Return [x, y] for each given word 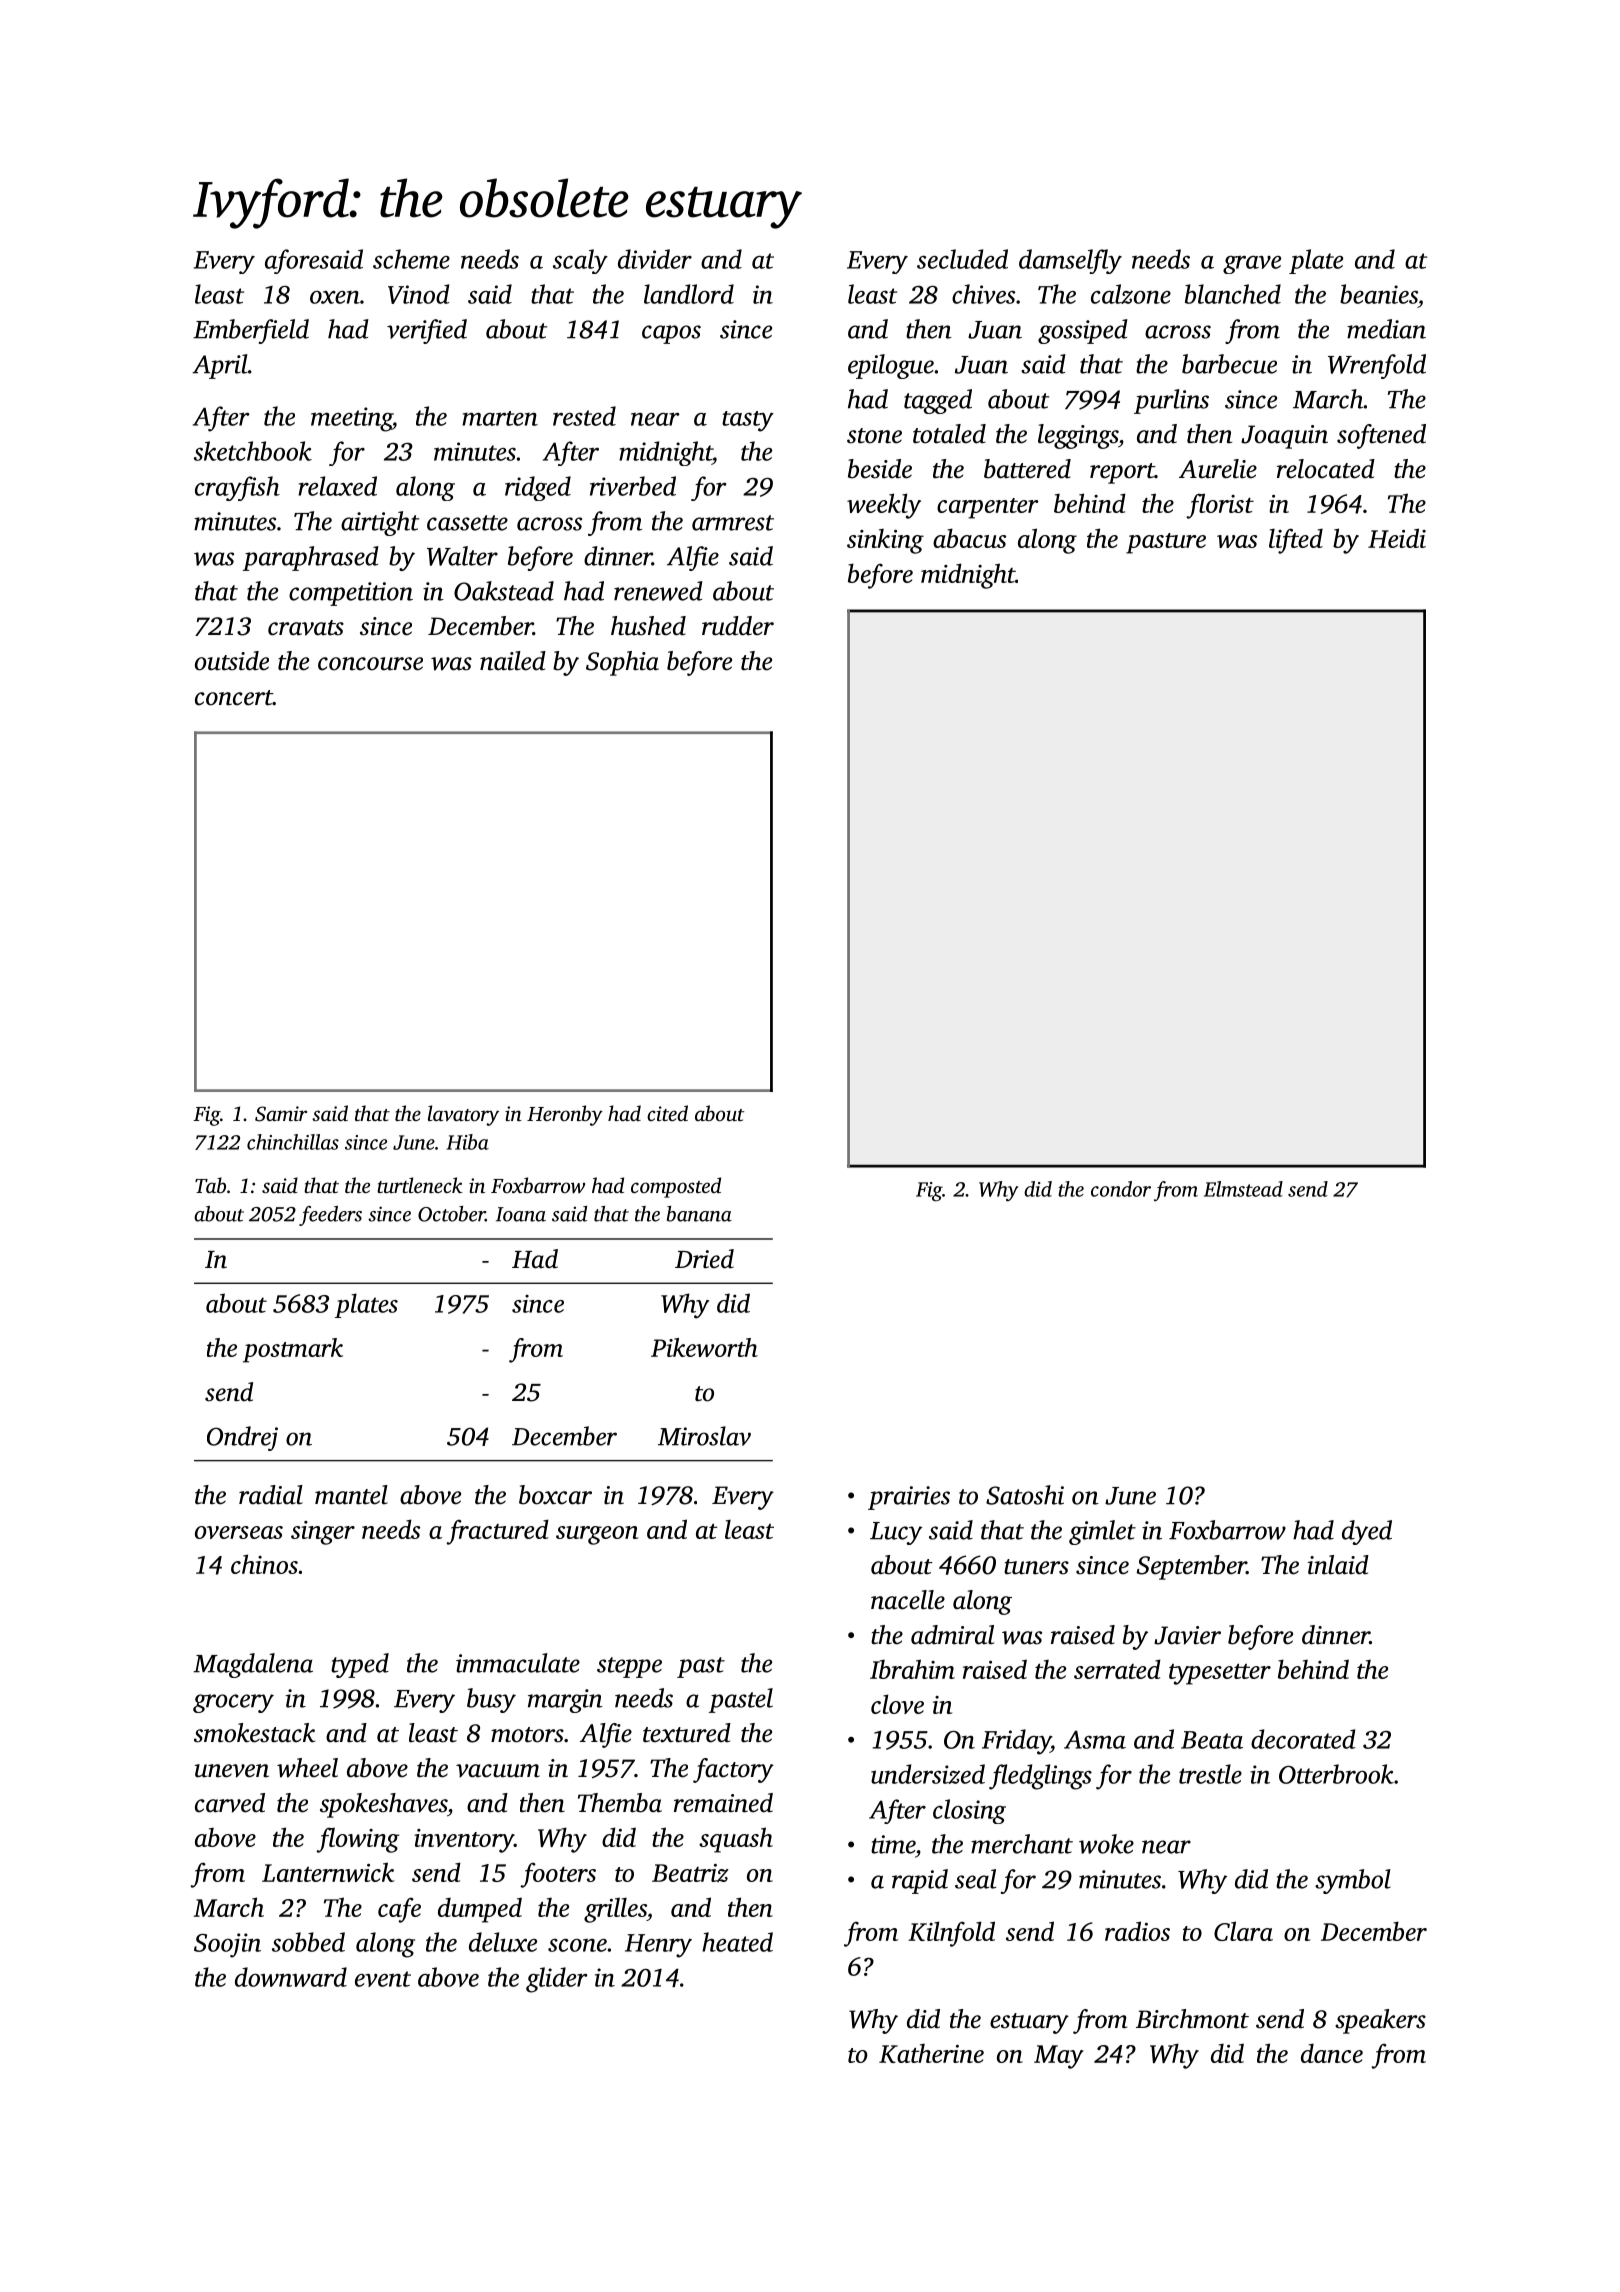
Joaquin [1284, 437]
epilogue [891, 366]
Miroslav [704, 1436]
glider [557, 1980]
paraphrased [311, 558]
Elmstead [1243, 1189]
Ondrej [242, 1438]
